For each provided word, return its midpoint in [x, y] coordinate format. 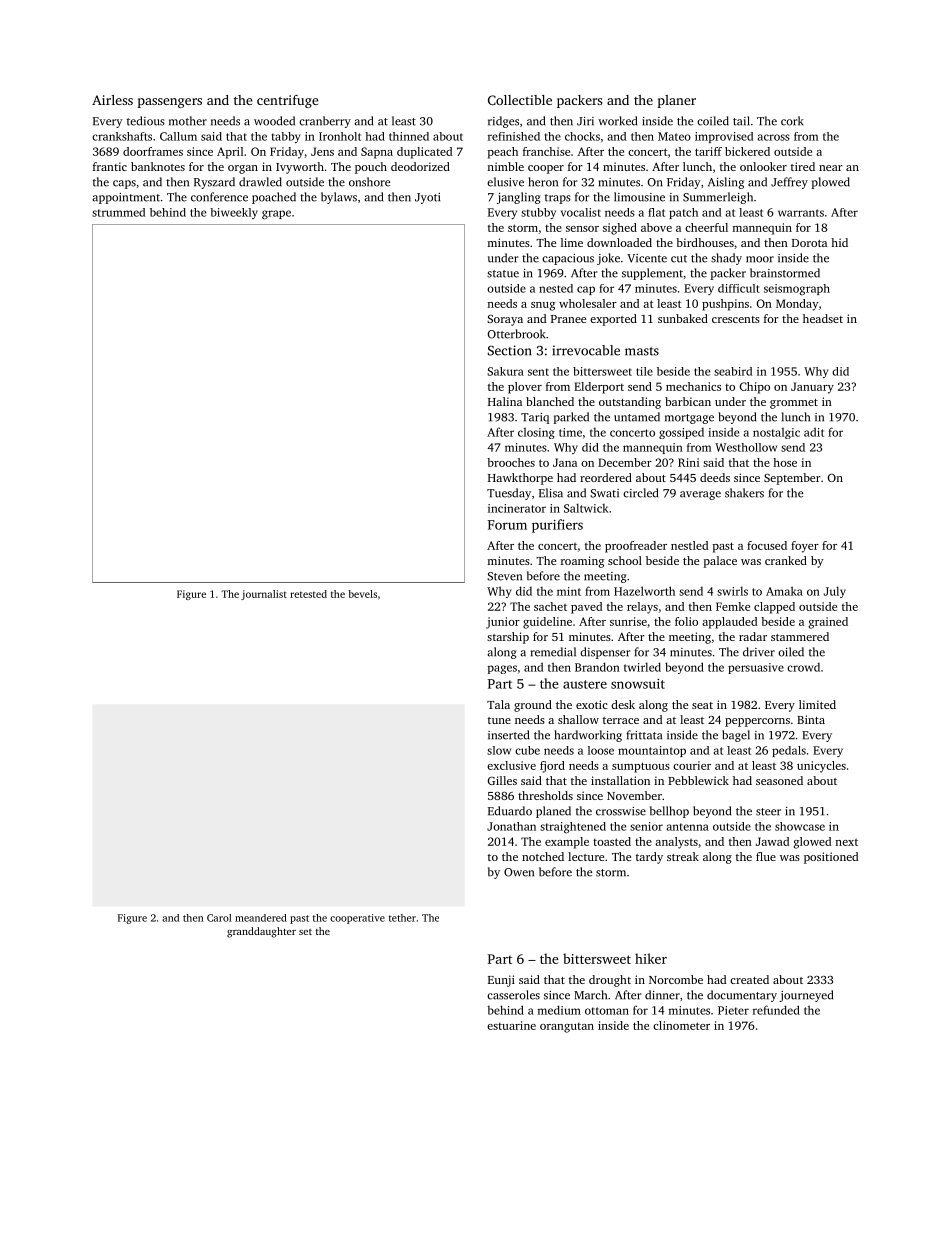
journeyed [806, 996]
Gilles [502, 780]
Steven [504, 576]
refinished [514, 136]
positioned [831, 858]
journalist [264, 595]
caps [124, 184]
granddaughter [261, 932]
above [656, 227]
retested [308, 594]
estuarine [511, 1025]
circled [640, 493]
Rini [688, 462]
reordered [606, 477]
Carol [219, 918]
